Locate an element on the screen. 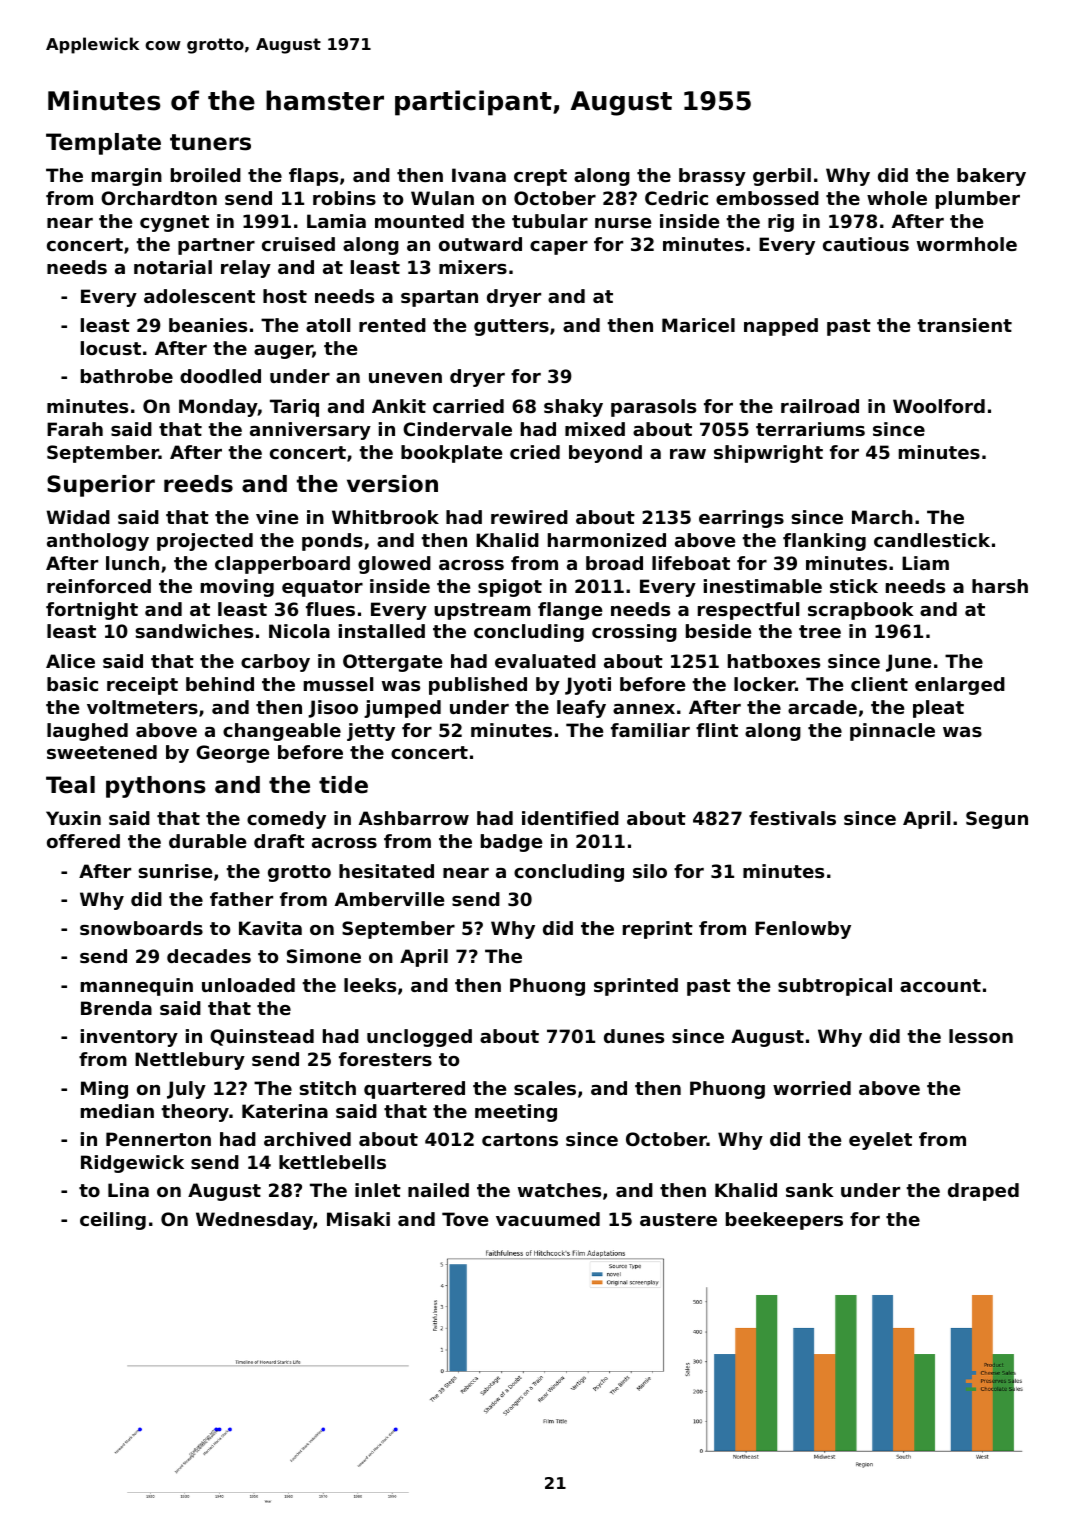 Image resolution: width=1088 pixels, height=1538 pixels. annex is located at coordinates (644, 709).
